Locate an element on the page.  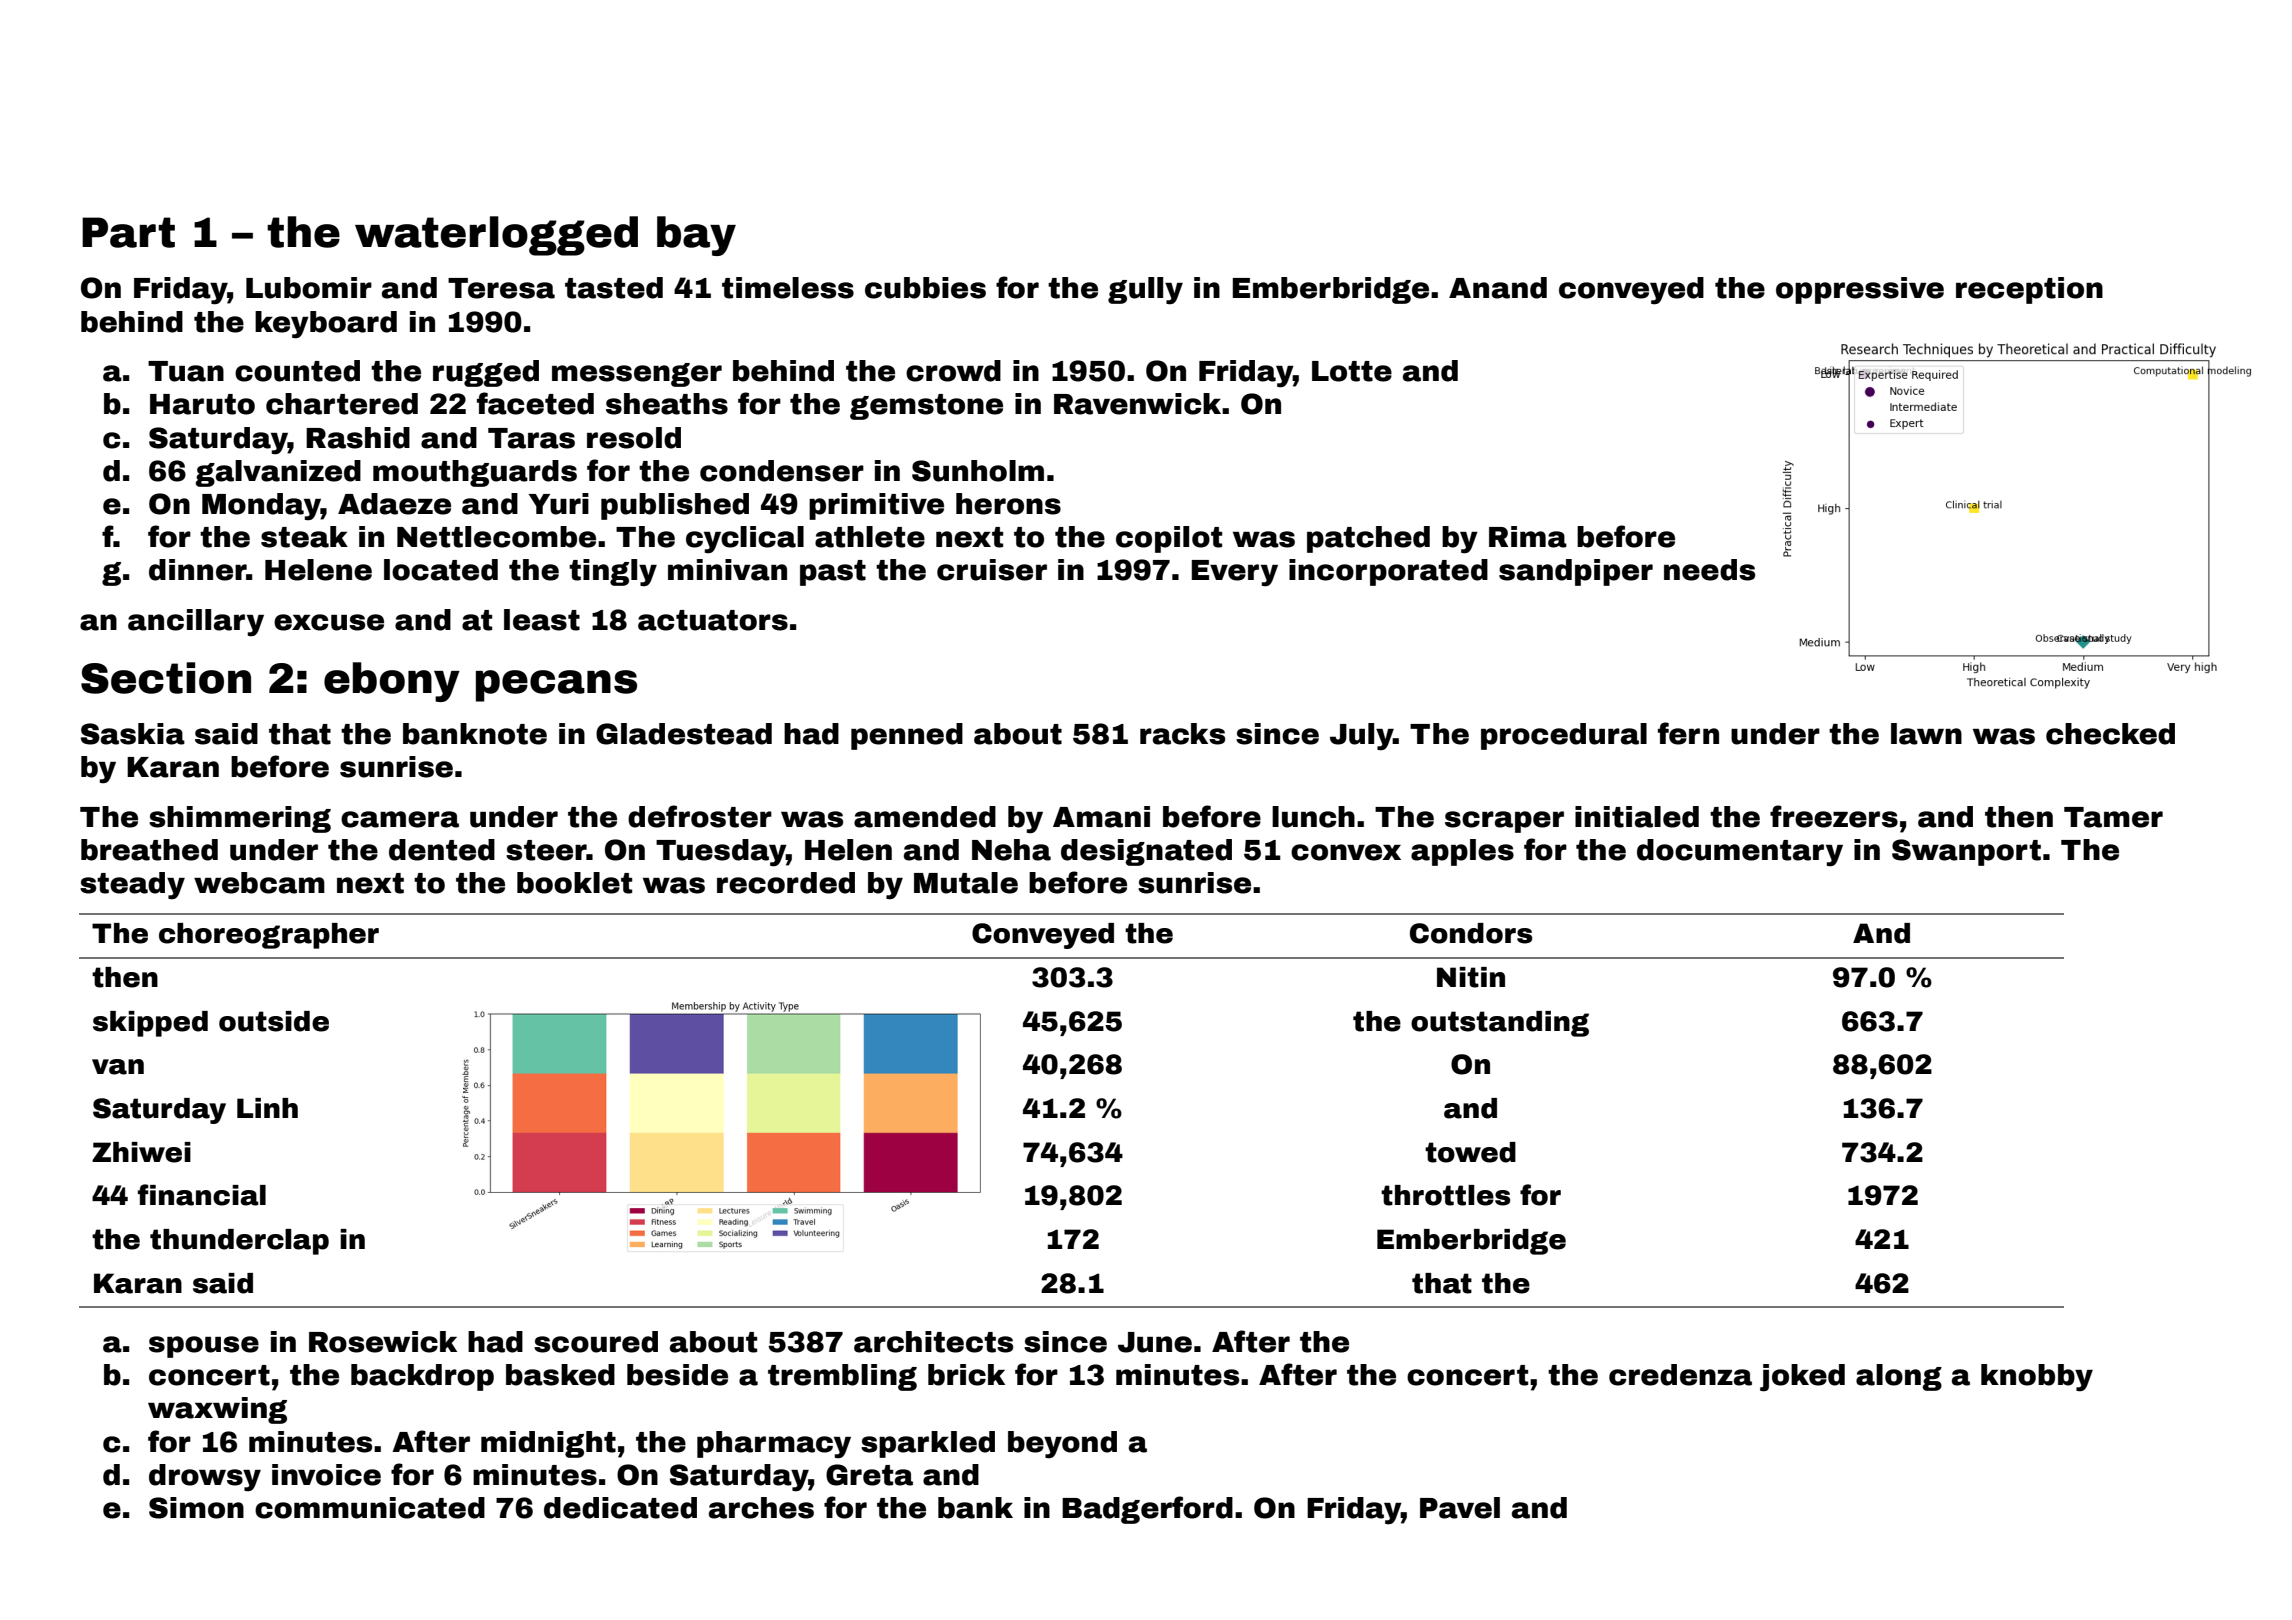
freezers is located at coordinates (1834, 816).
